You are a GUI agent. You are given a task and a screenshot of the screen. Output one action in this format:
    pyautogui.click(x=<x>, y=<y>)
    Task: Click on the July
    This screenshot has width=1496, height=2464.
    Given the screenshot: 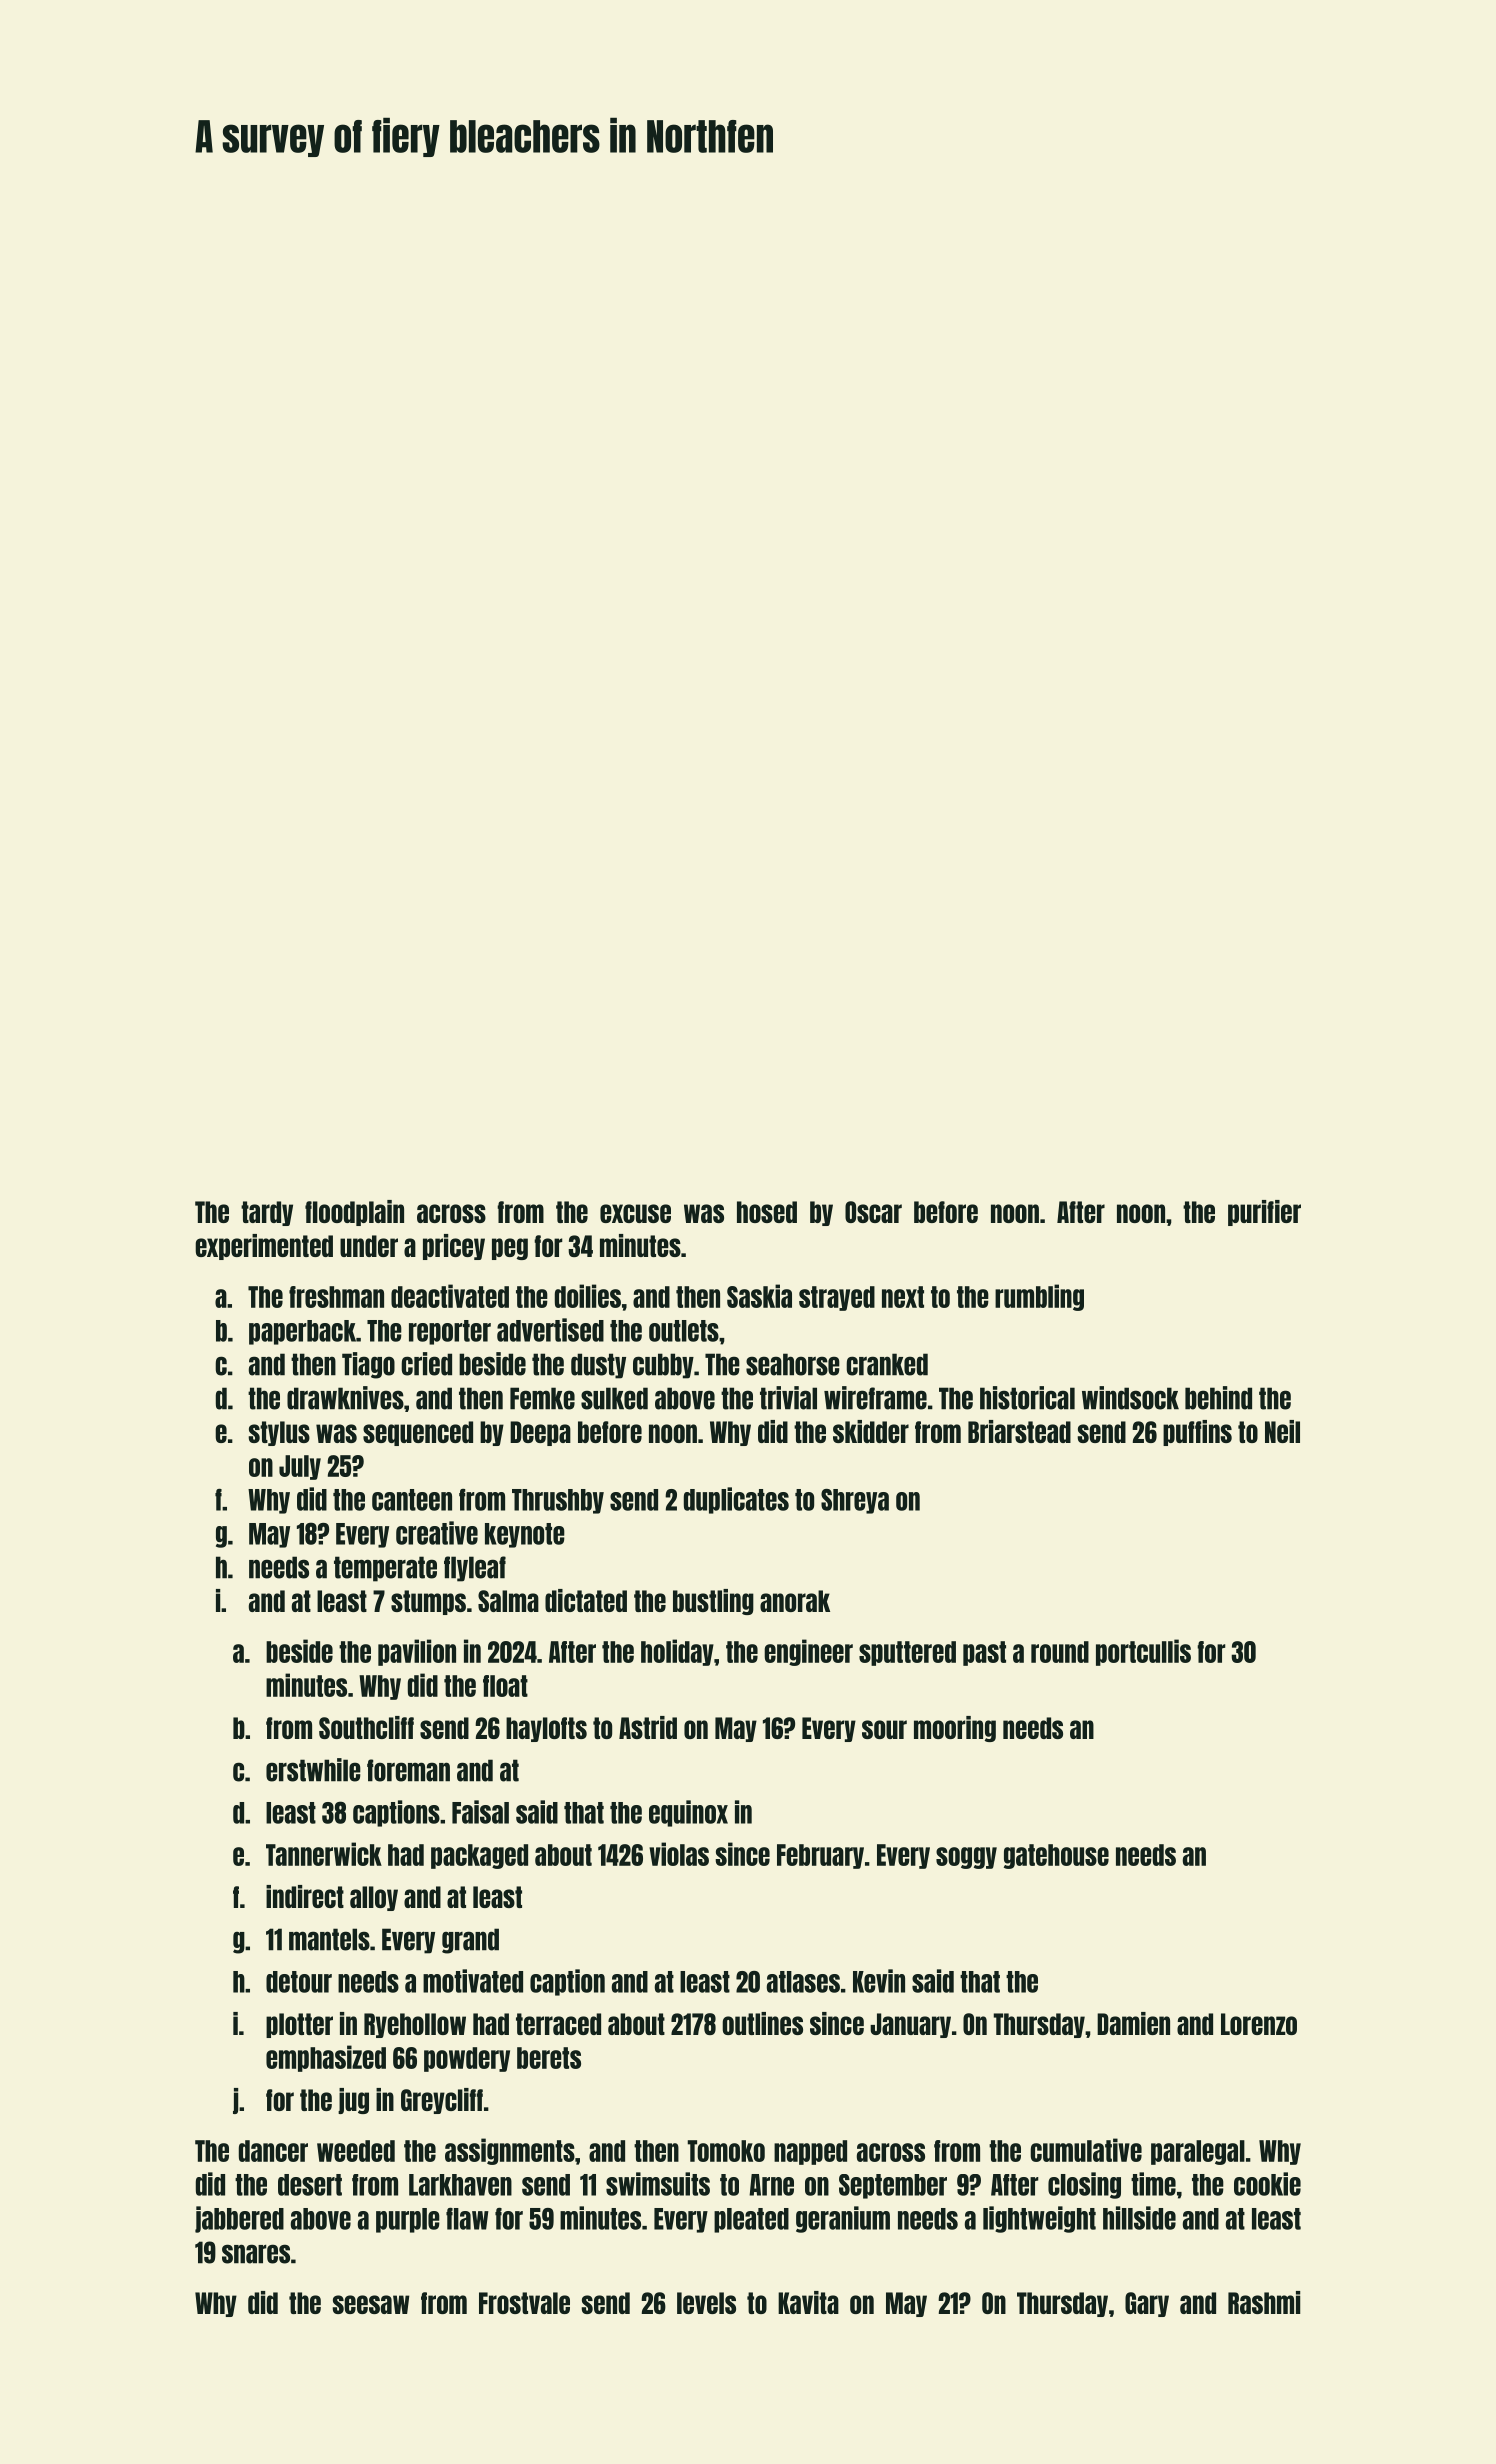 What is the action you would take?
    pyautogui.click(x=300, y=1467)
